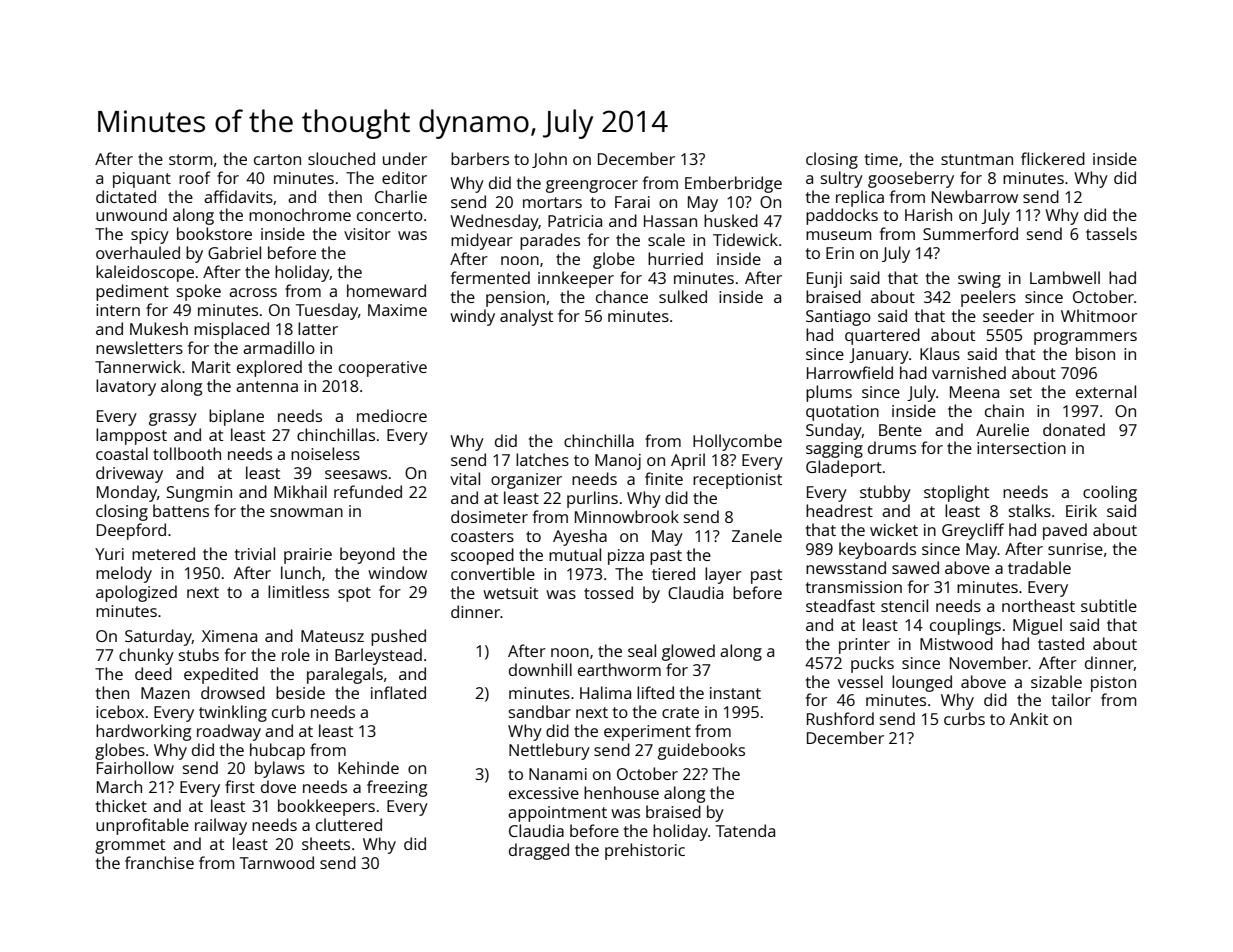 This document has width=1233, height=952. Describe the element at coordinates (121, 805) in the document. I see `thicket` at that location.
